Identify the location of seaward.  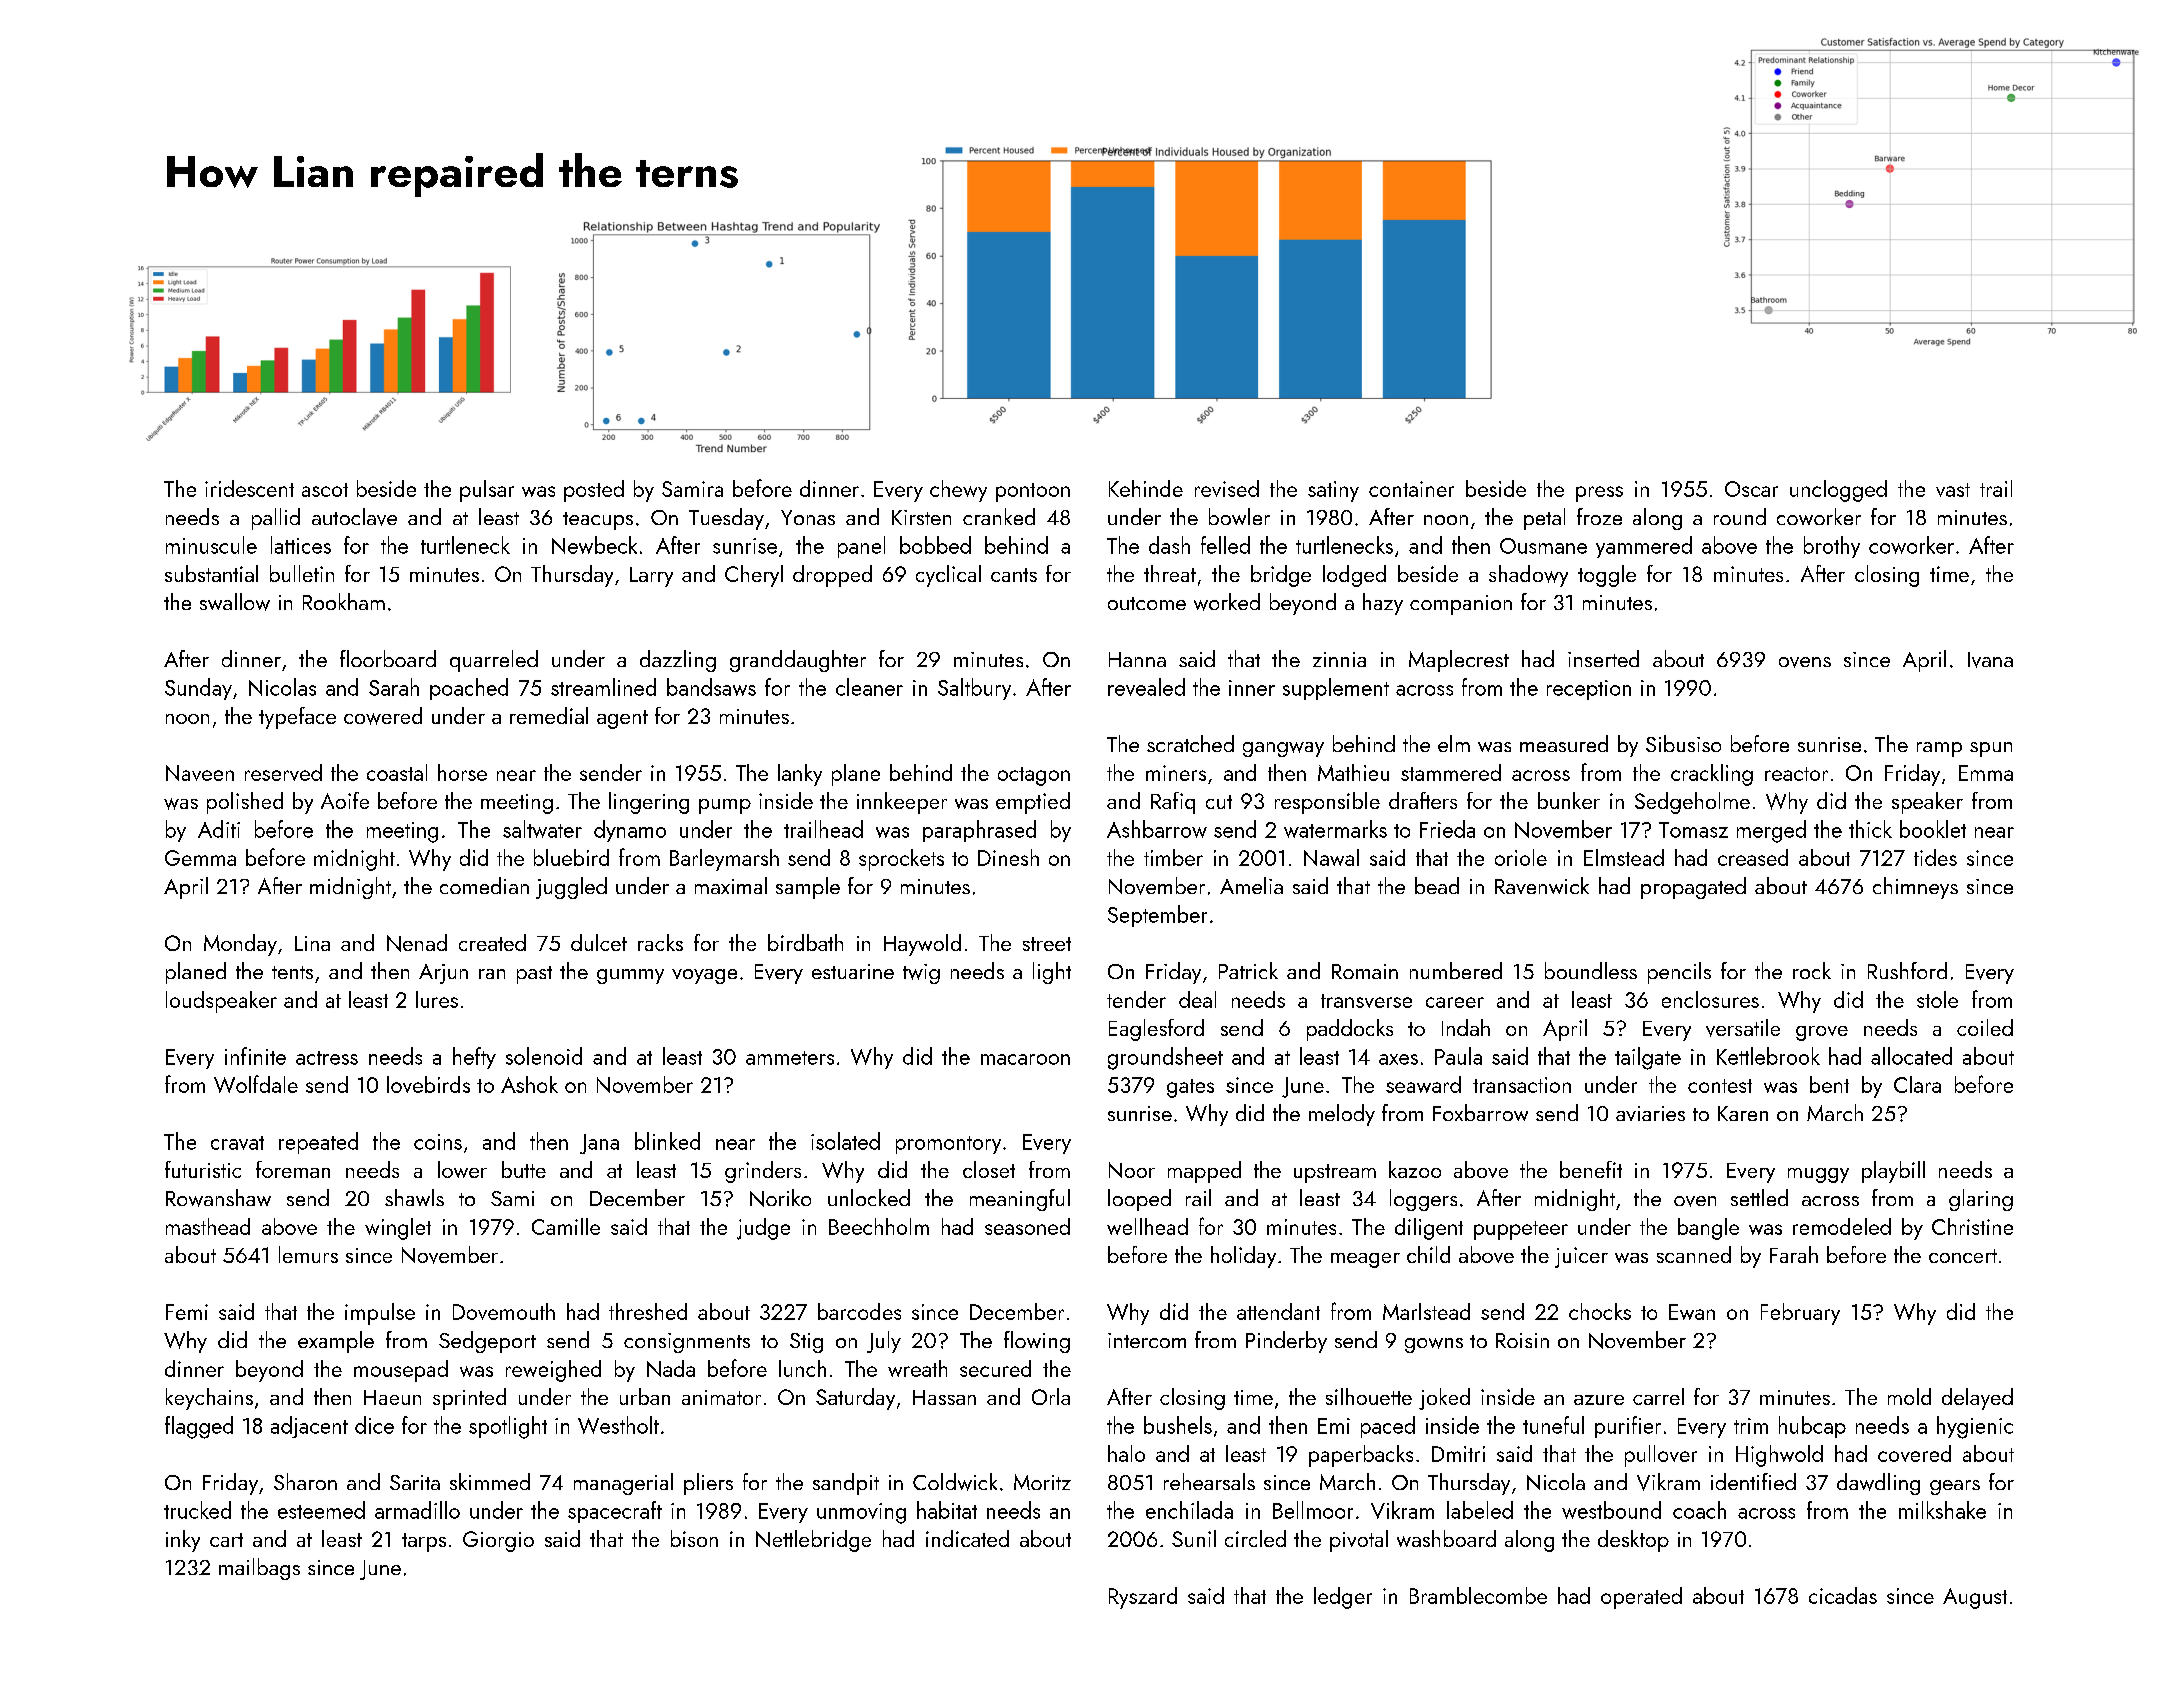
(1423, 1084).
